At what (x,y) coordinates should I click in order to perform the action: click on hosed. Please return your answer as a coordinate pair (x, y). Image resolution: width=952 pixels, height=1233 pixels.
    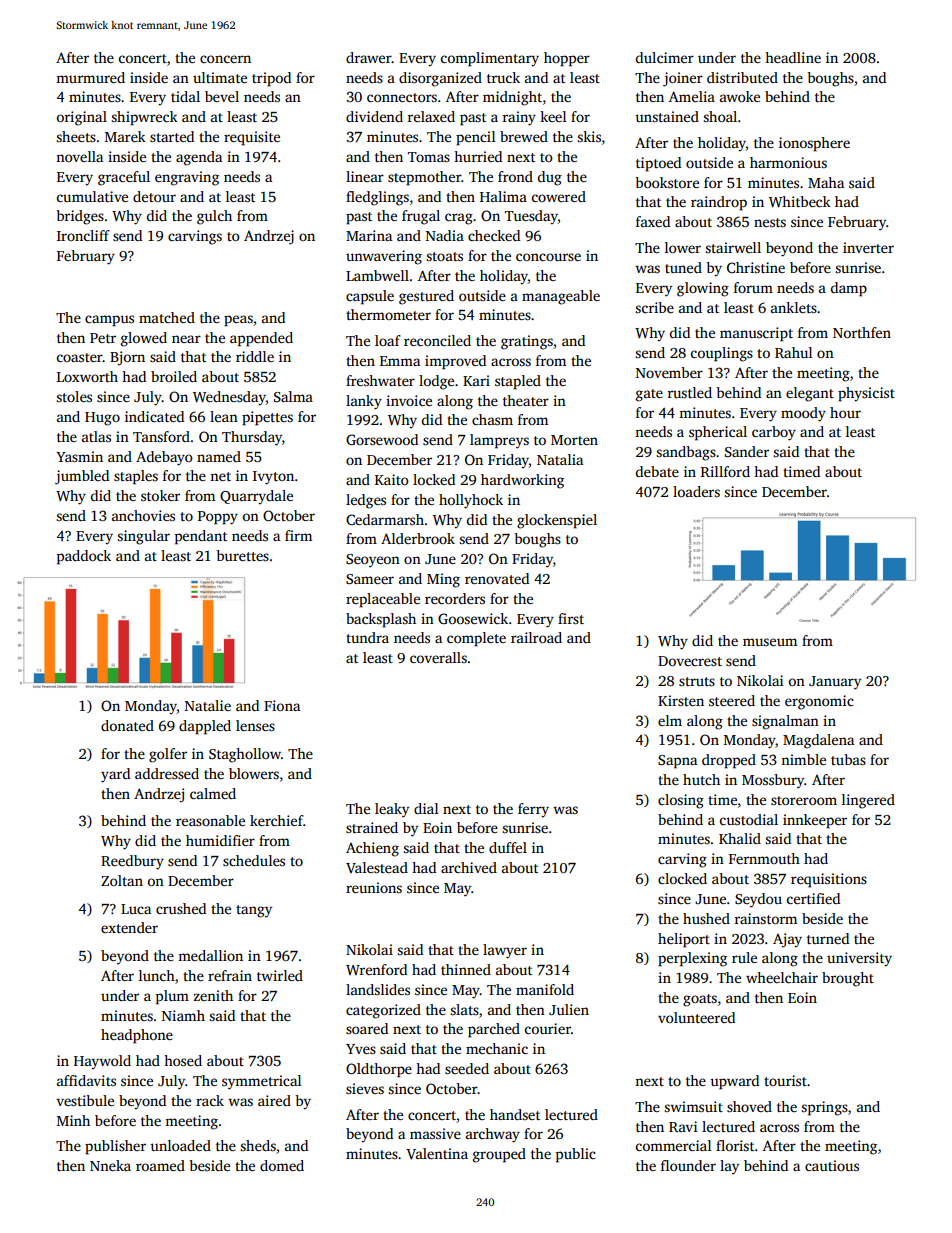
    Looking at the image, I should click on (183, 1060).
